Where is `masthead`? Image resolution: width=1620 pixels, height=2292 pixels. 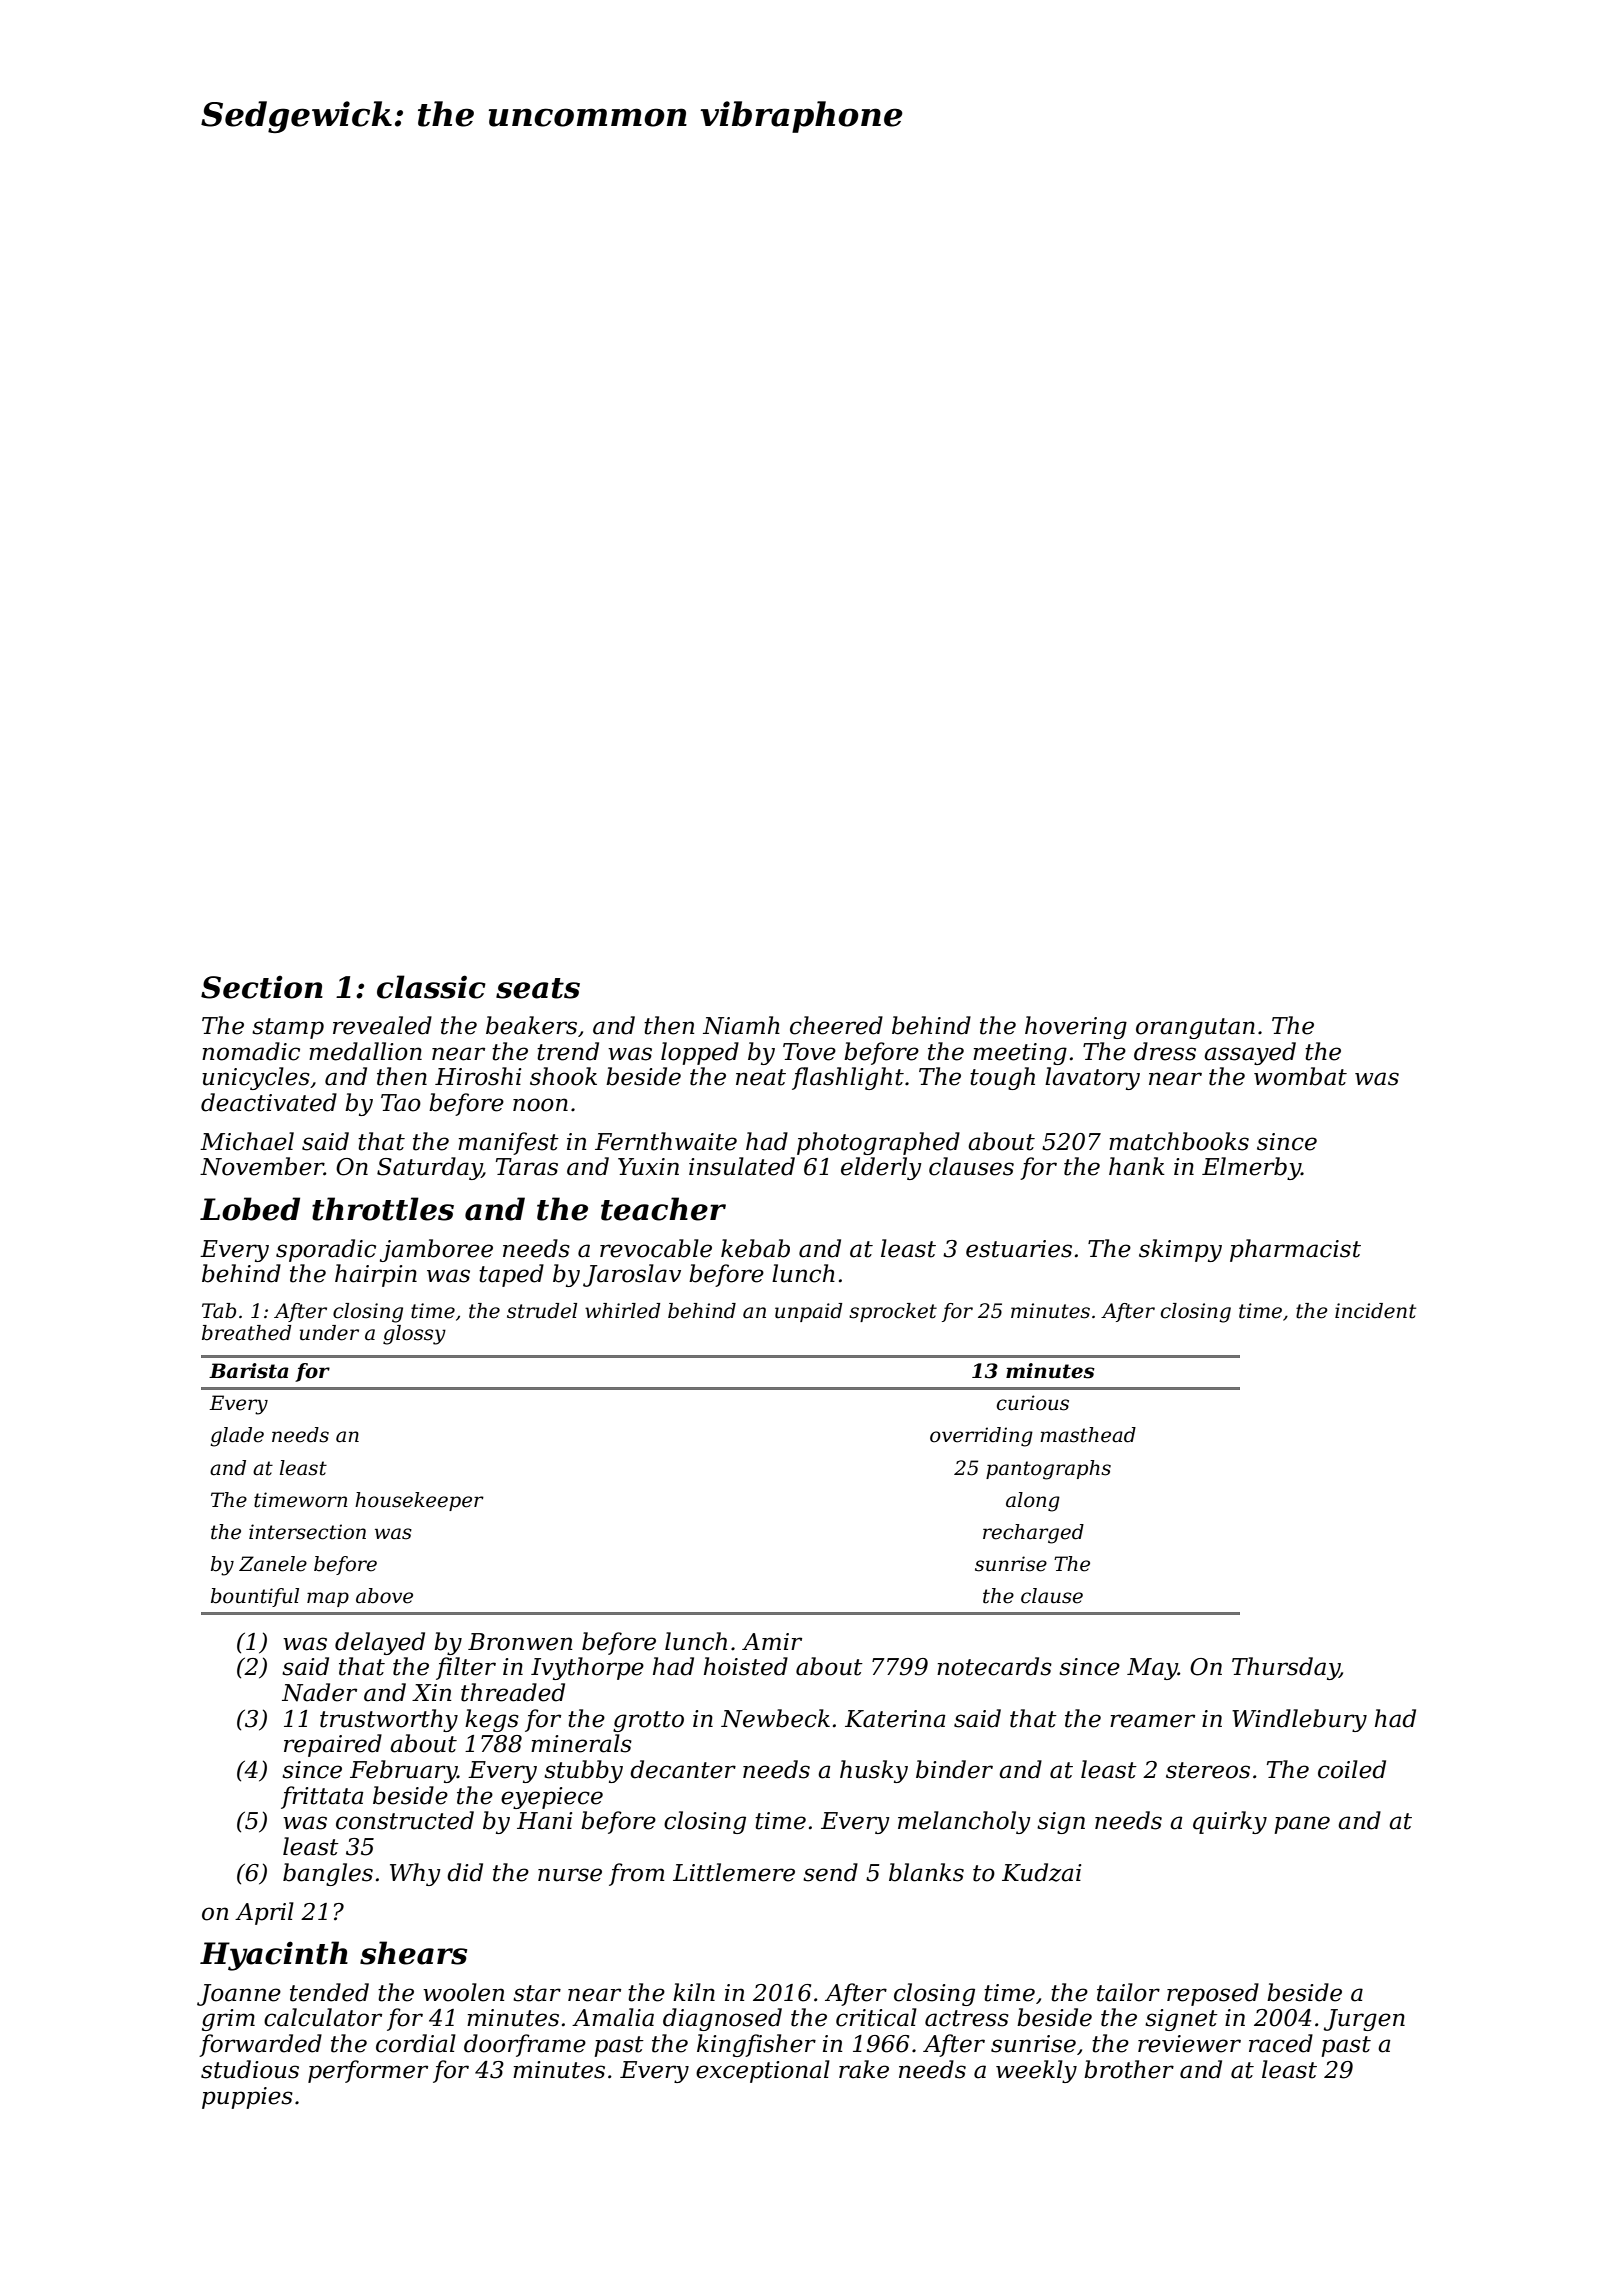 masthead is located at coordinates (1088, 1435).
